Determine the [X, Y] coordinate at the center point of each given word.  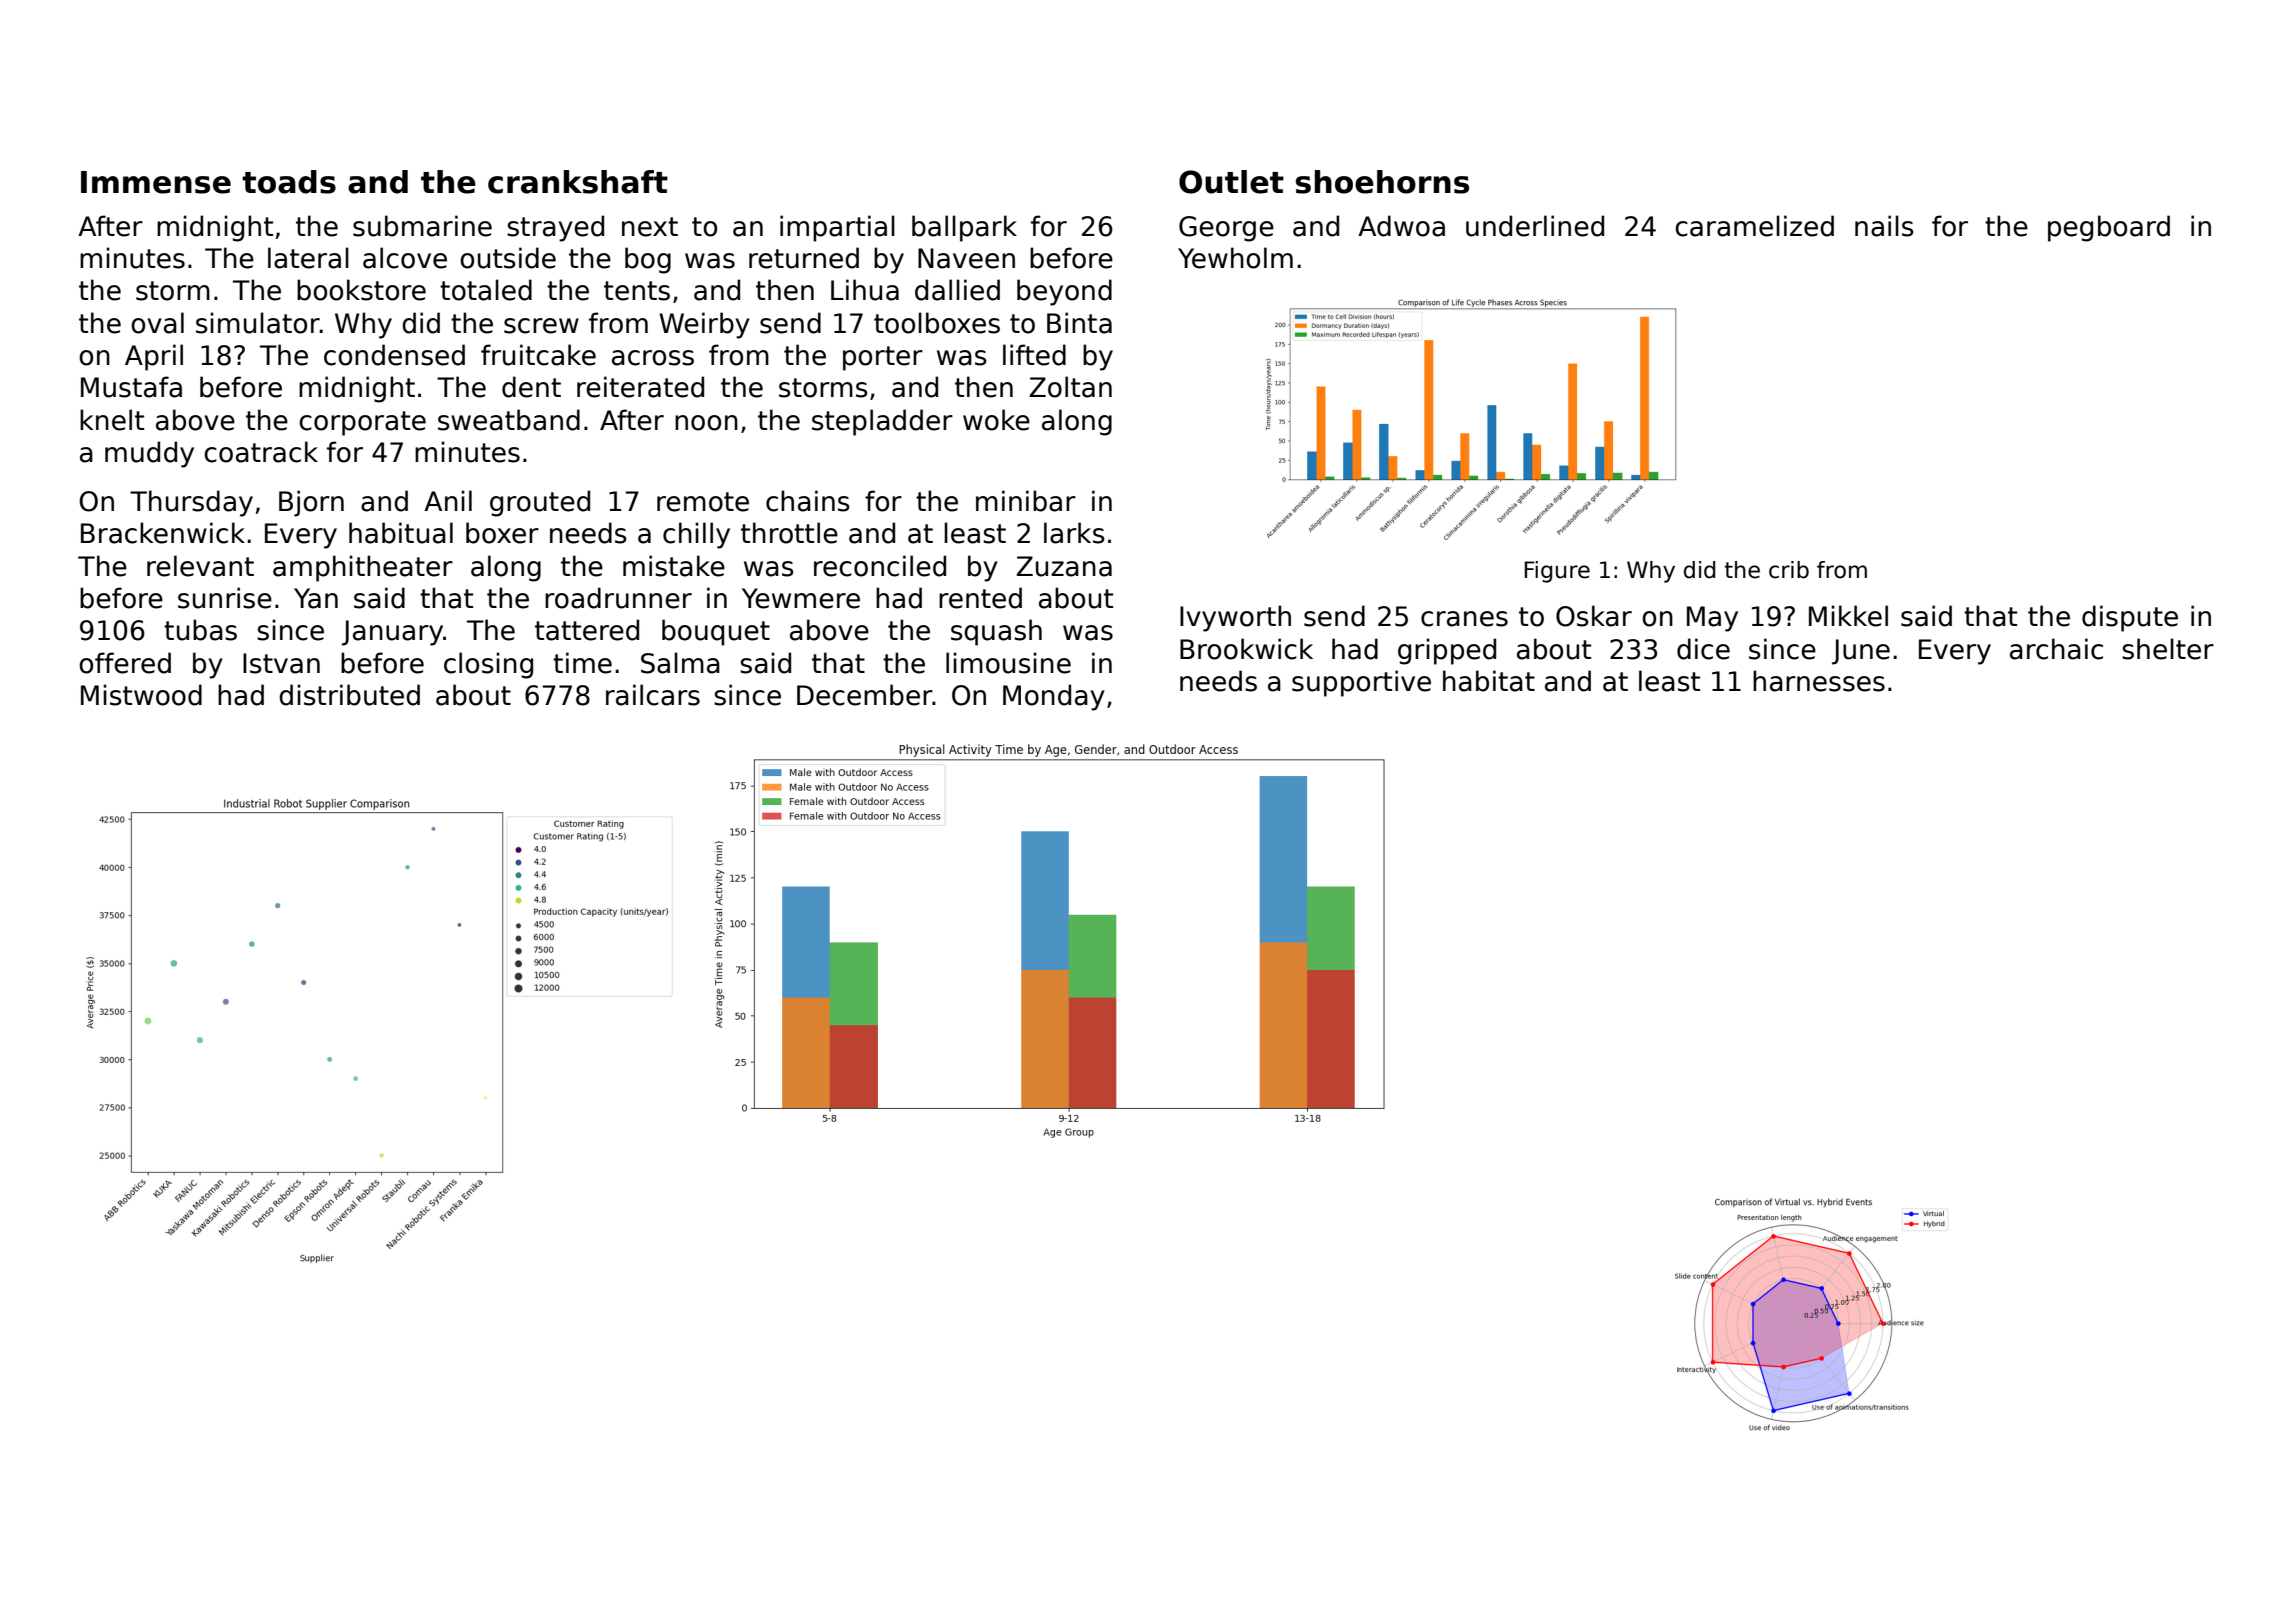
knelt [112, 420]
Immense [156, 182]
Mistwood [141, 695]
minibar [1026, 501]
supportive [1361, 683]
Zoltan [1071, 387]
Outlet [1231, 182]
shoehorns [1382, 182]
